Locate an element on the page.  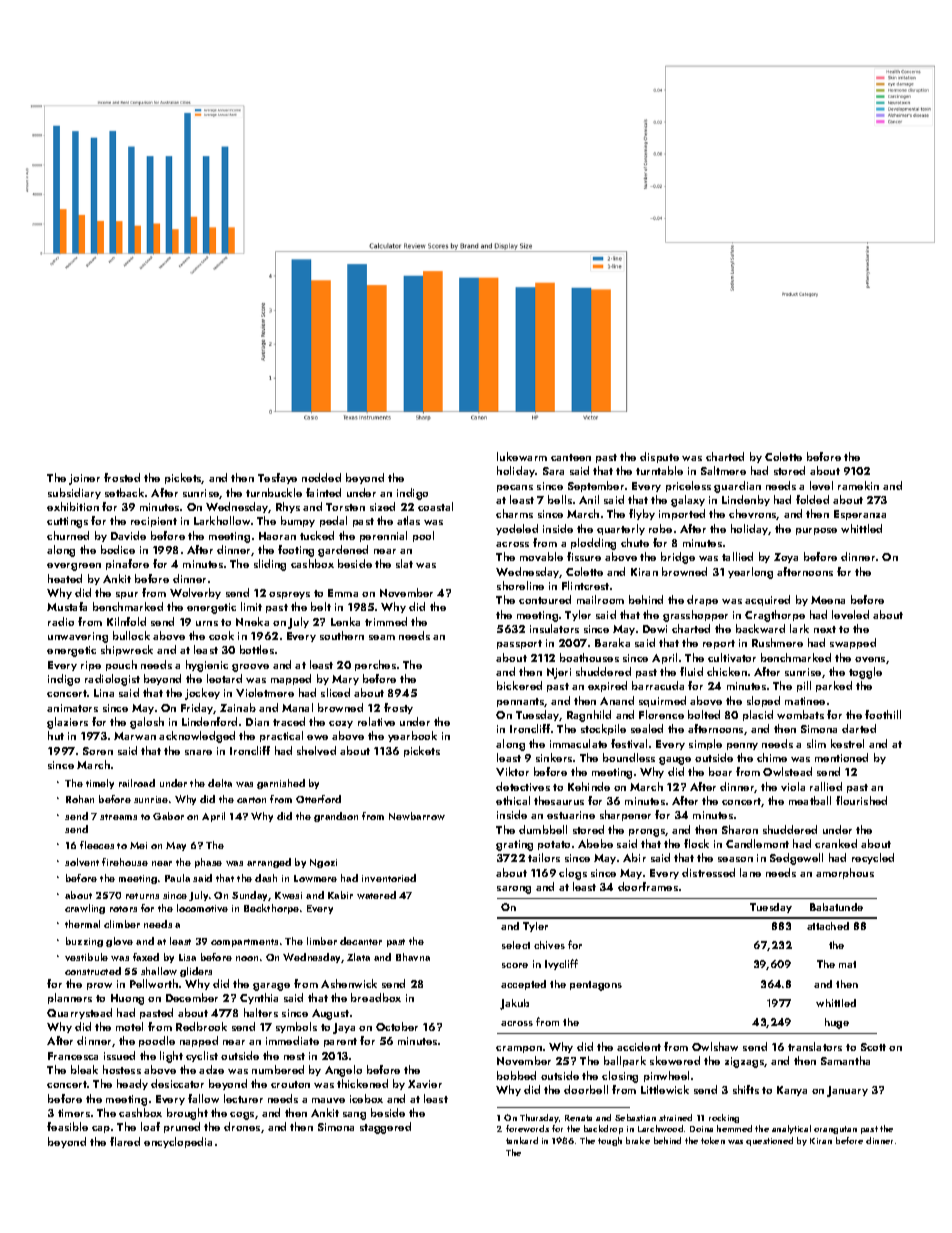
icebox is located at coordinates (366, 1098).
